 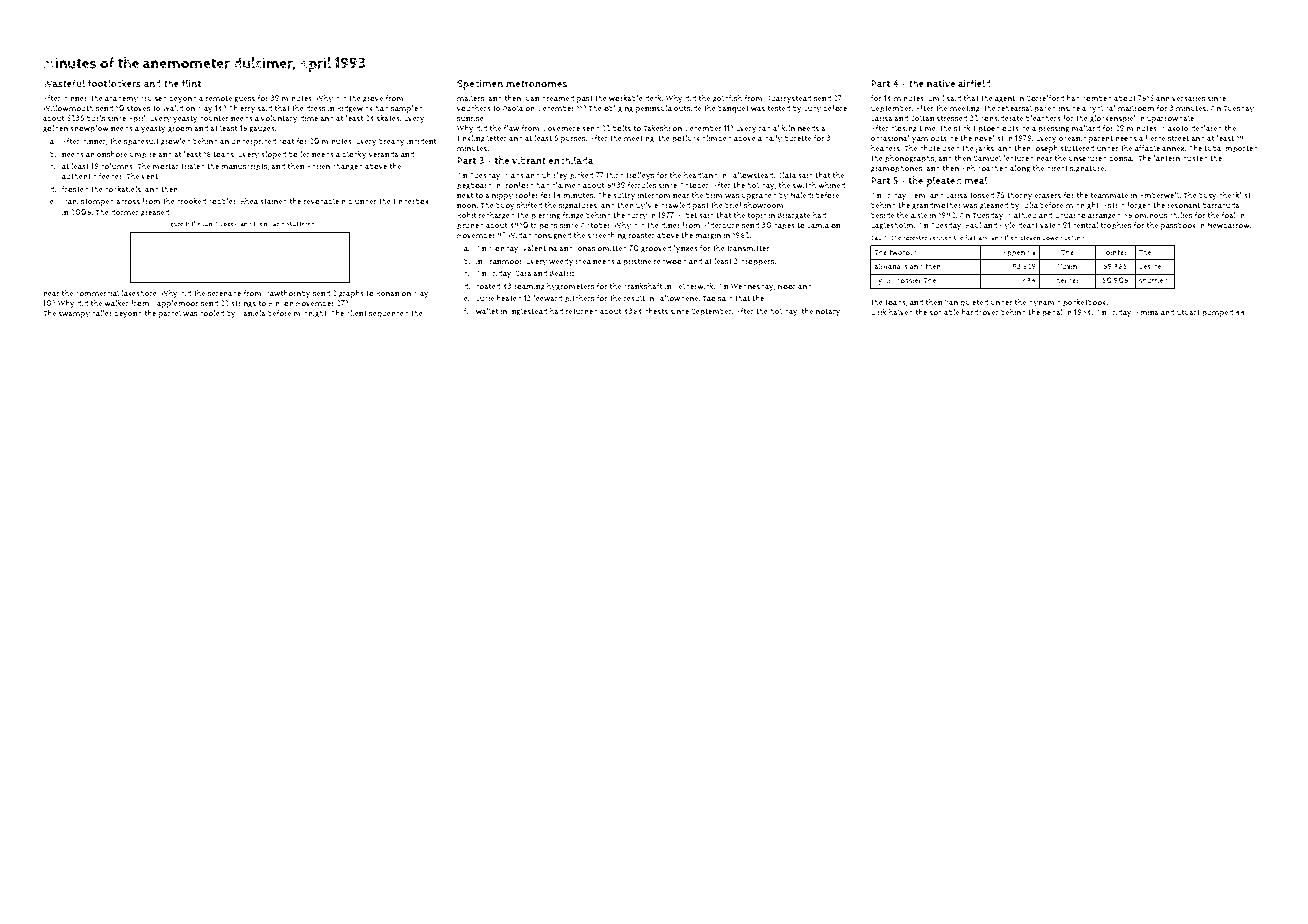 What do you see at coordinates (139, 293) in the screenshot?
I see `lakeshore` at bounding box center [139, 293].
